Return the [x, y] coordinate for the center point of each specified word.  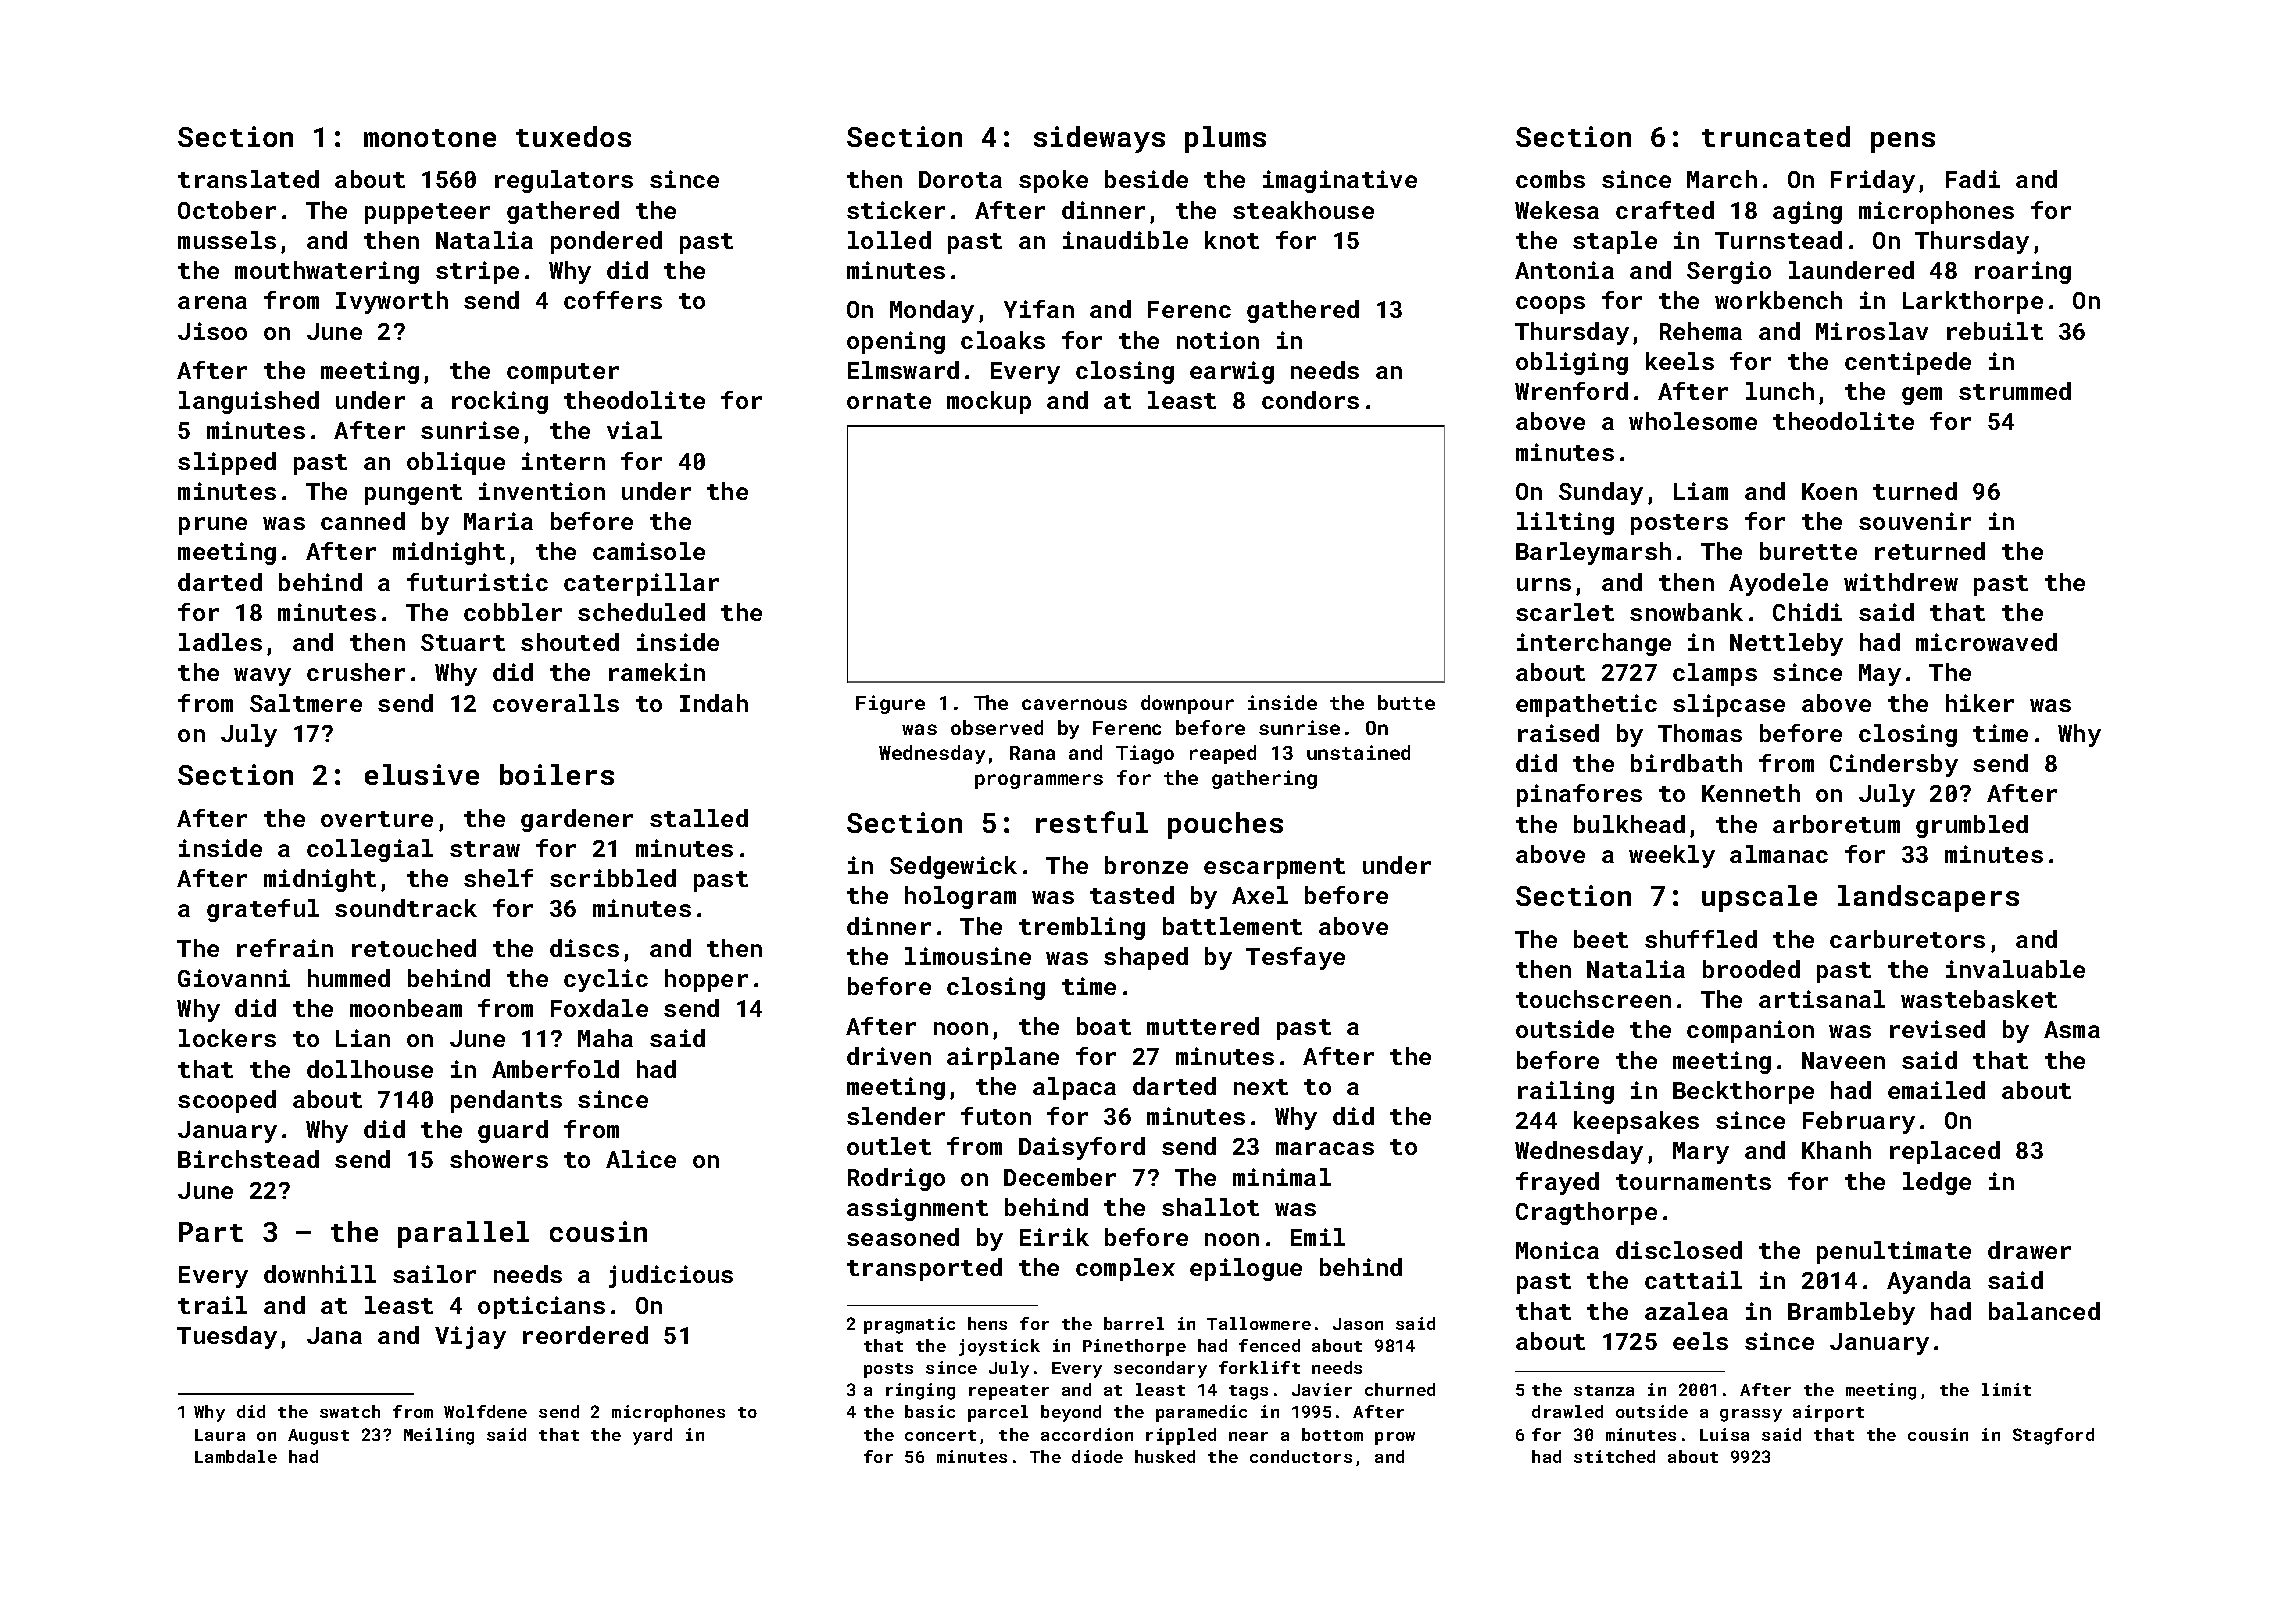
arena [212, 302]
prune [213, 526]
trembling [1082, 928]
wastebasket [1979, 999]
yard [652, 1436]
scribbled [613, 878]
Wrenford [1571, 391]
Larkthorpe [1973, 302]
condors [1310, 400]
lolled [889, 240]
